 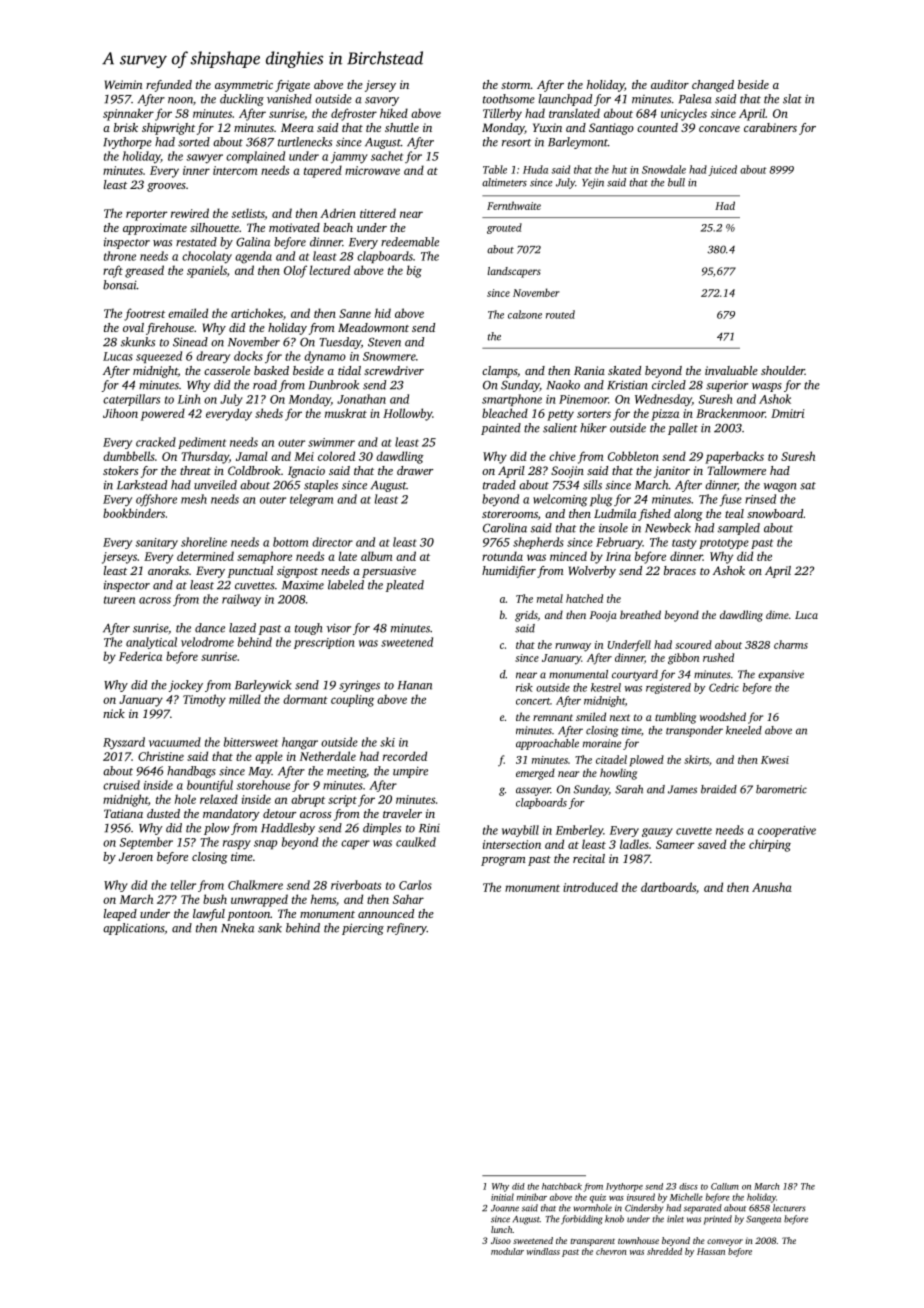 I want to click on clamps, so click(x=499, y=372).
